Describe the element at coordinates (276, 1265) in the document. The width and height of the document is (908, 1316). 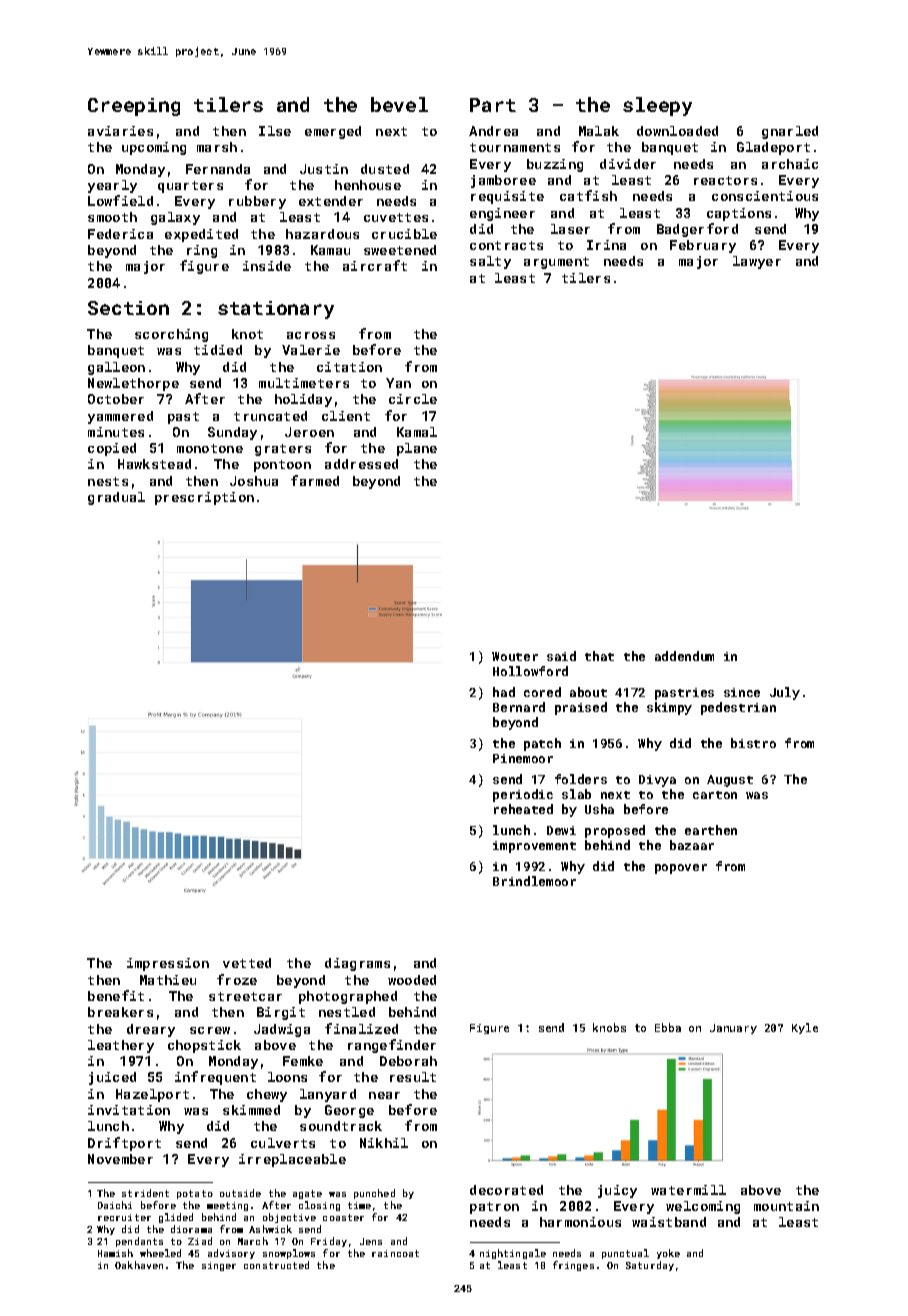
I see `constructed` at that location.
